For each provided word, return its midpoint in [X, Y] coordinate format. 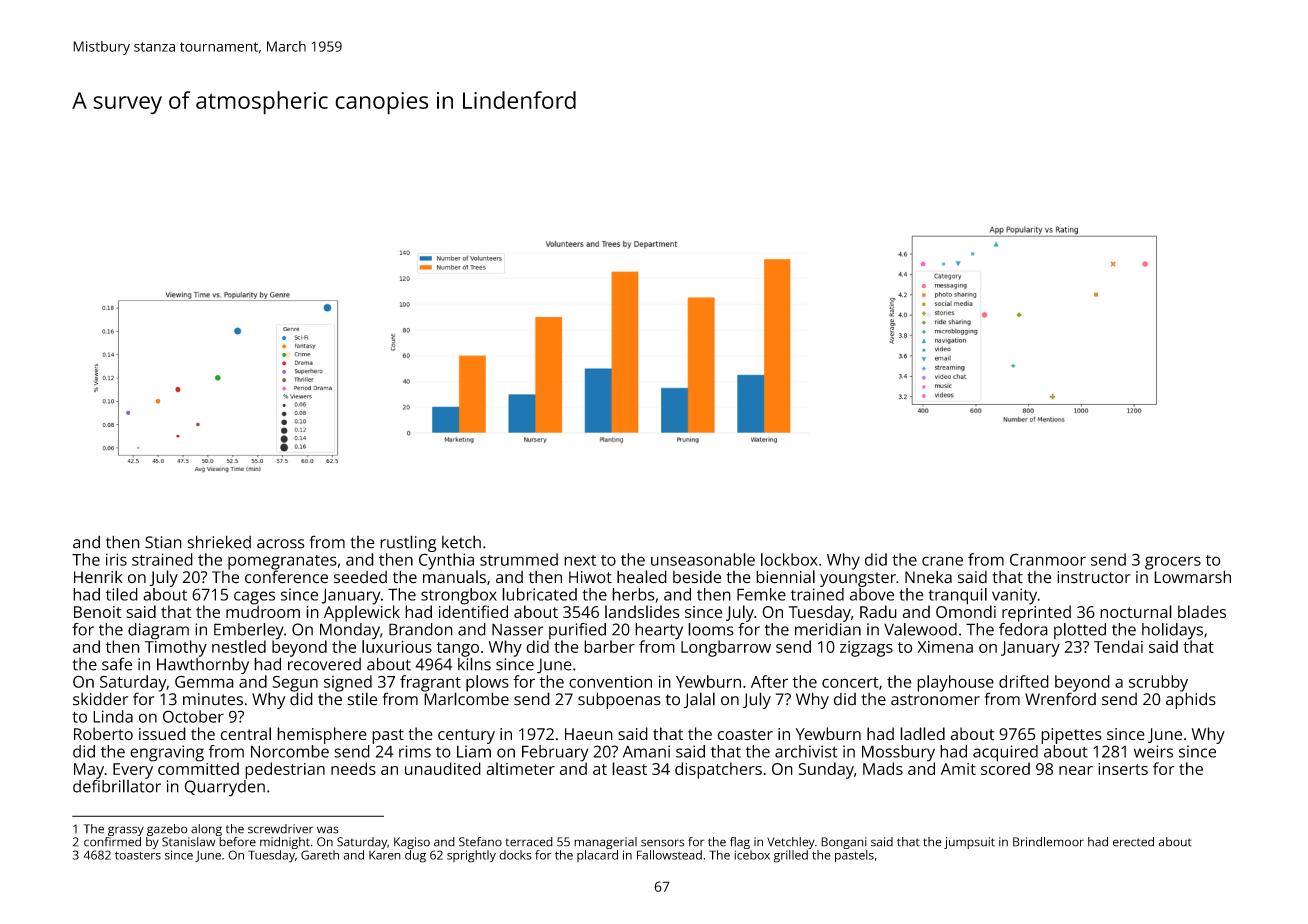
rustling [408, 543]
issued [162, 733]
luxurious [397, 646]
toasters [138, 855]
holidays [1172, 631]
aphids [1191, 700]
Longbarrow [726, 648]
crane [942, 561]
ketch [461, 542]
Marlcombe [466, 699]
